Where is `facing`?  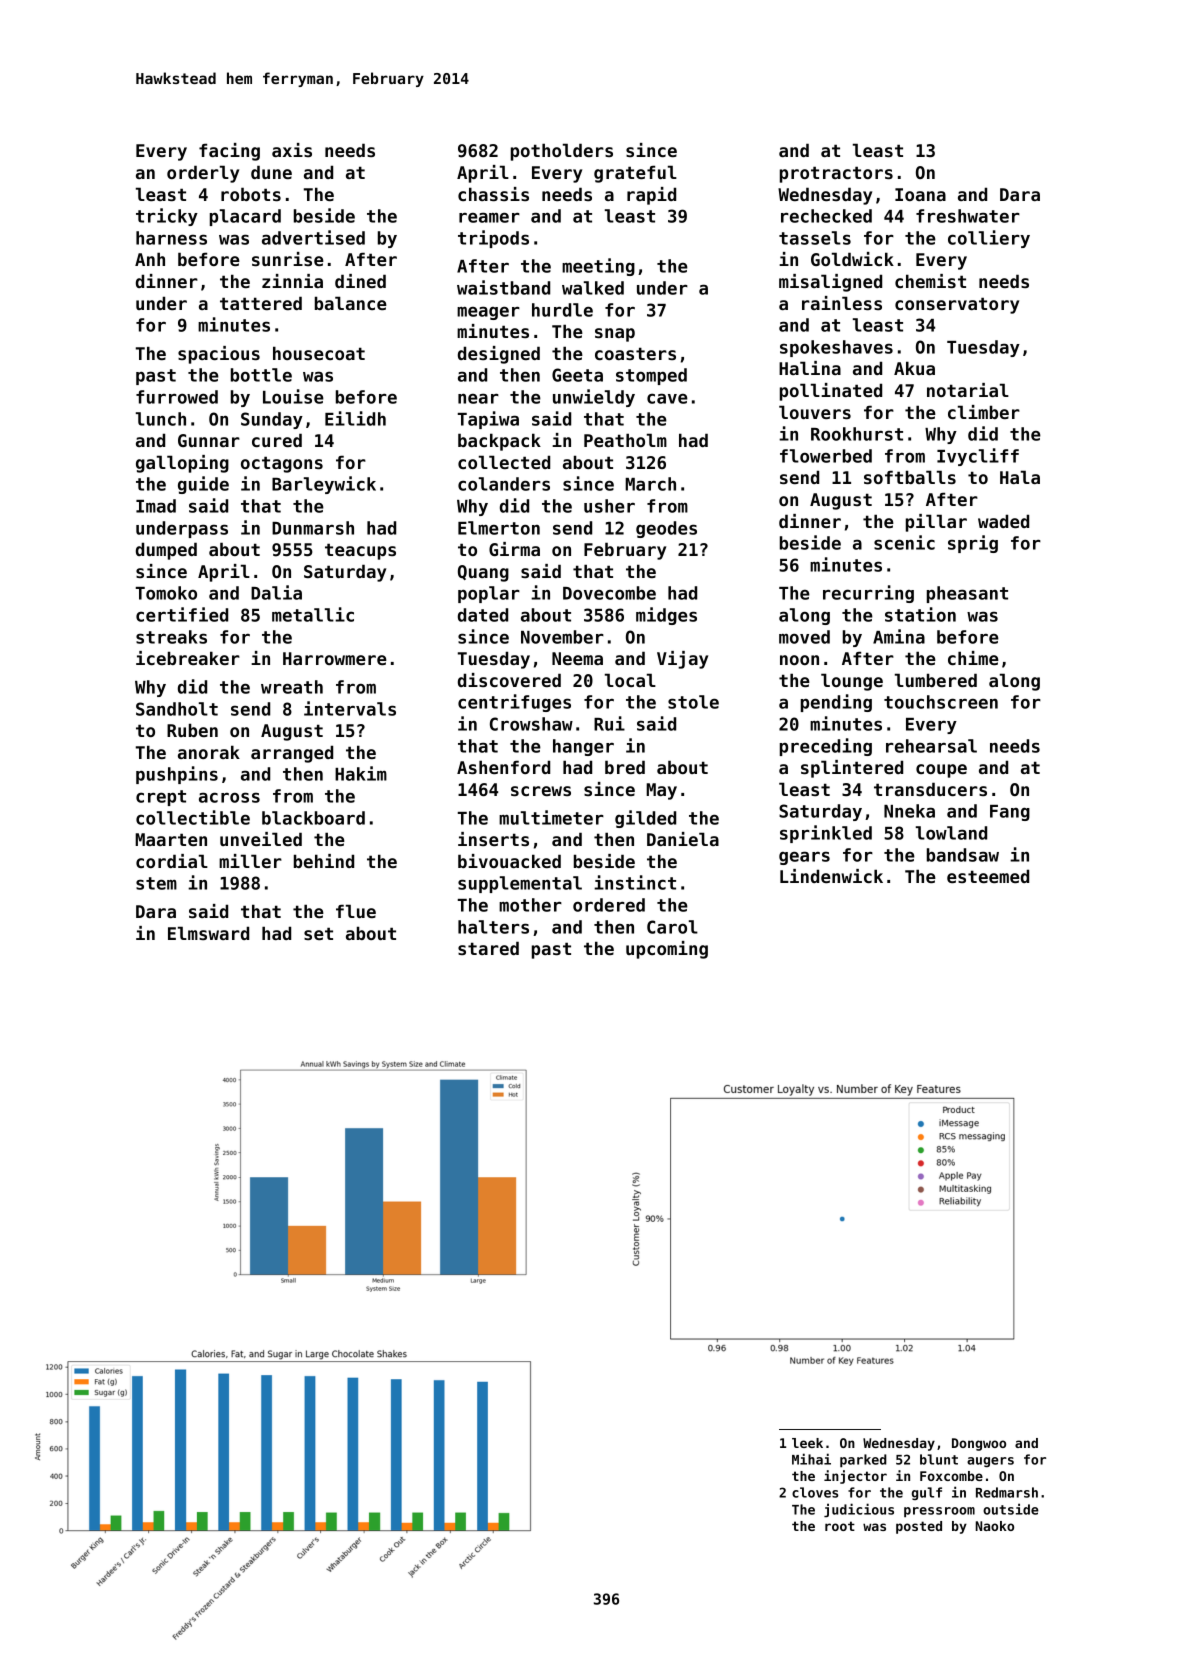
facing is located at coordinates (229, 152).
